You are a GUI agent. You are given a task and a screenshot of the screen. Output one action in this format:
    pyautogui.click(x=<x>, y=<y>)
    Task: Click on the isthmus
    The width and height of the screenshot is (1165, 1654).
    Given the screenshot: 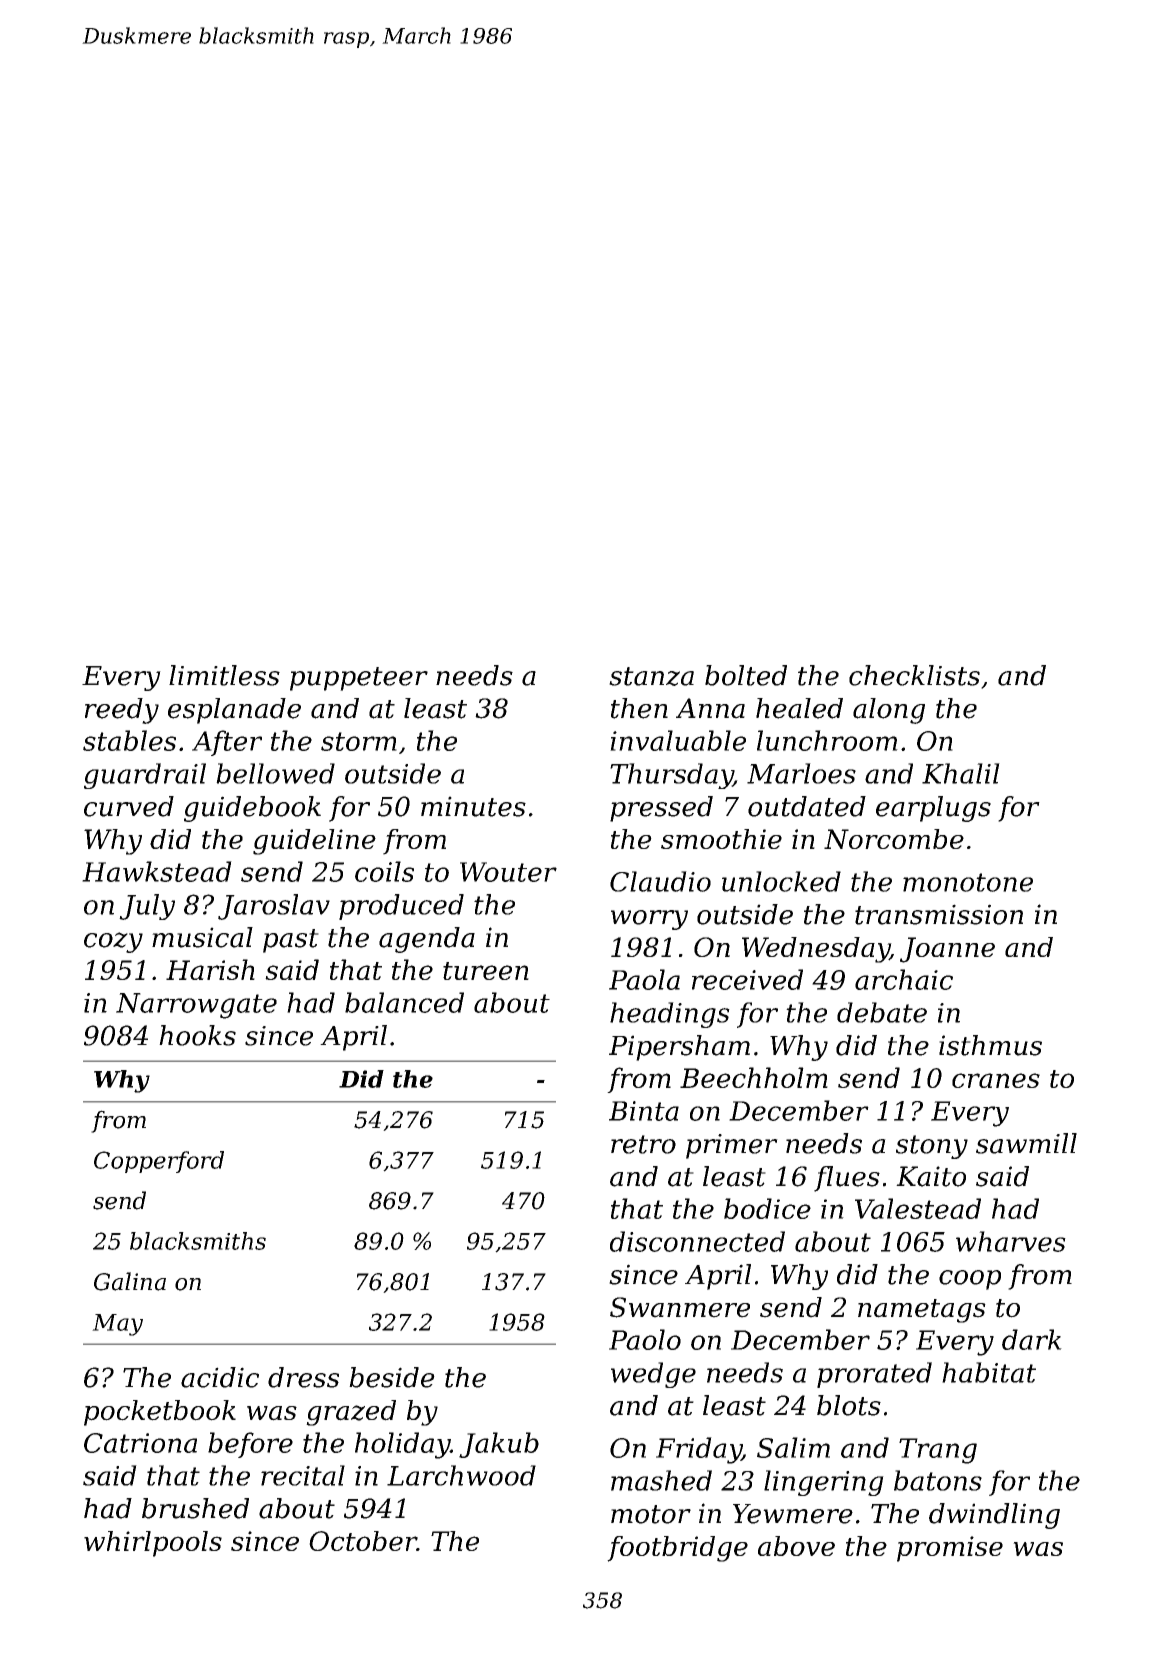 What is the action you would take?
    pyautogui.click(x=990, y=1045)
